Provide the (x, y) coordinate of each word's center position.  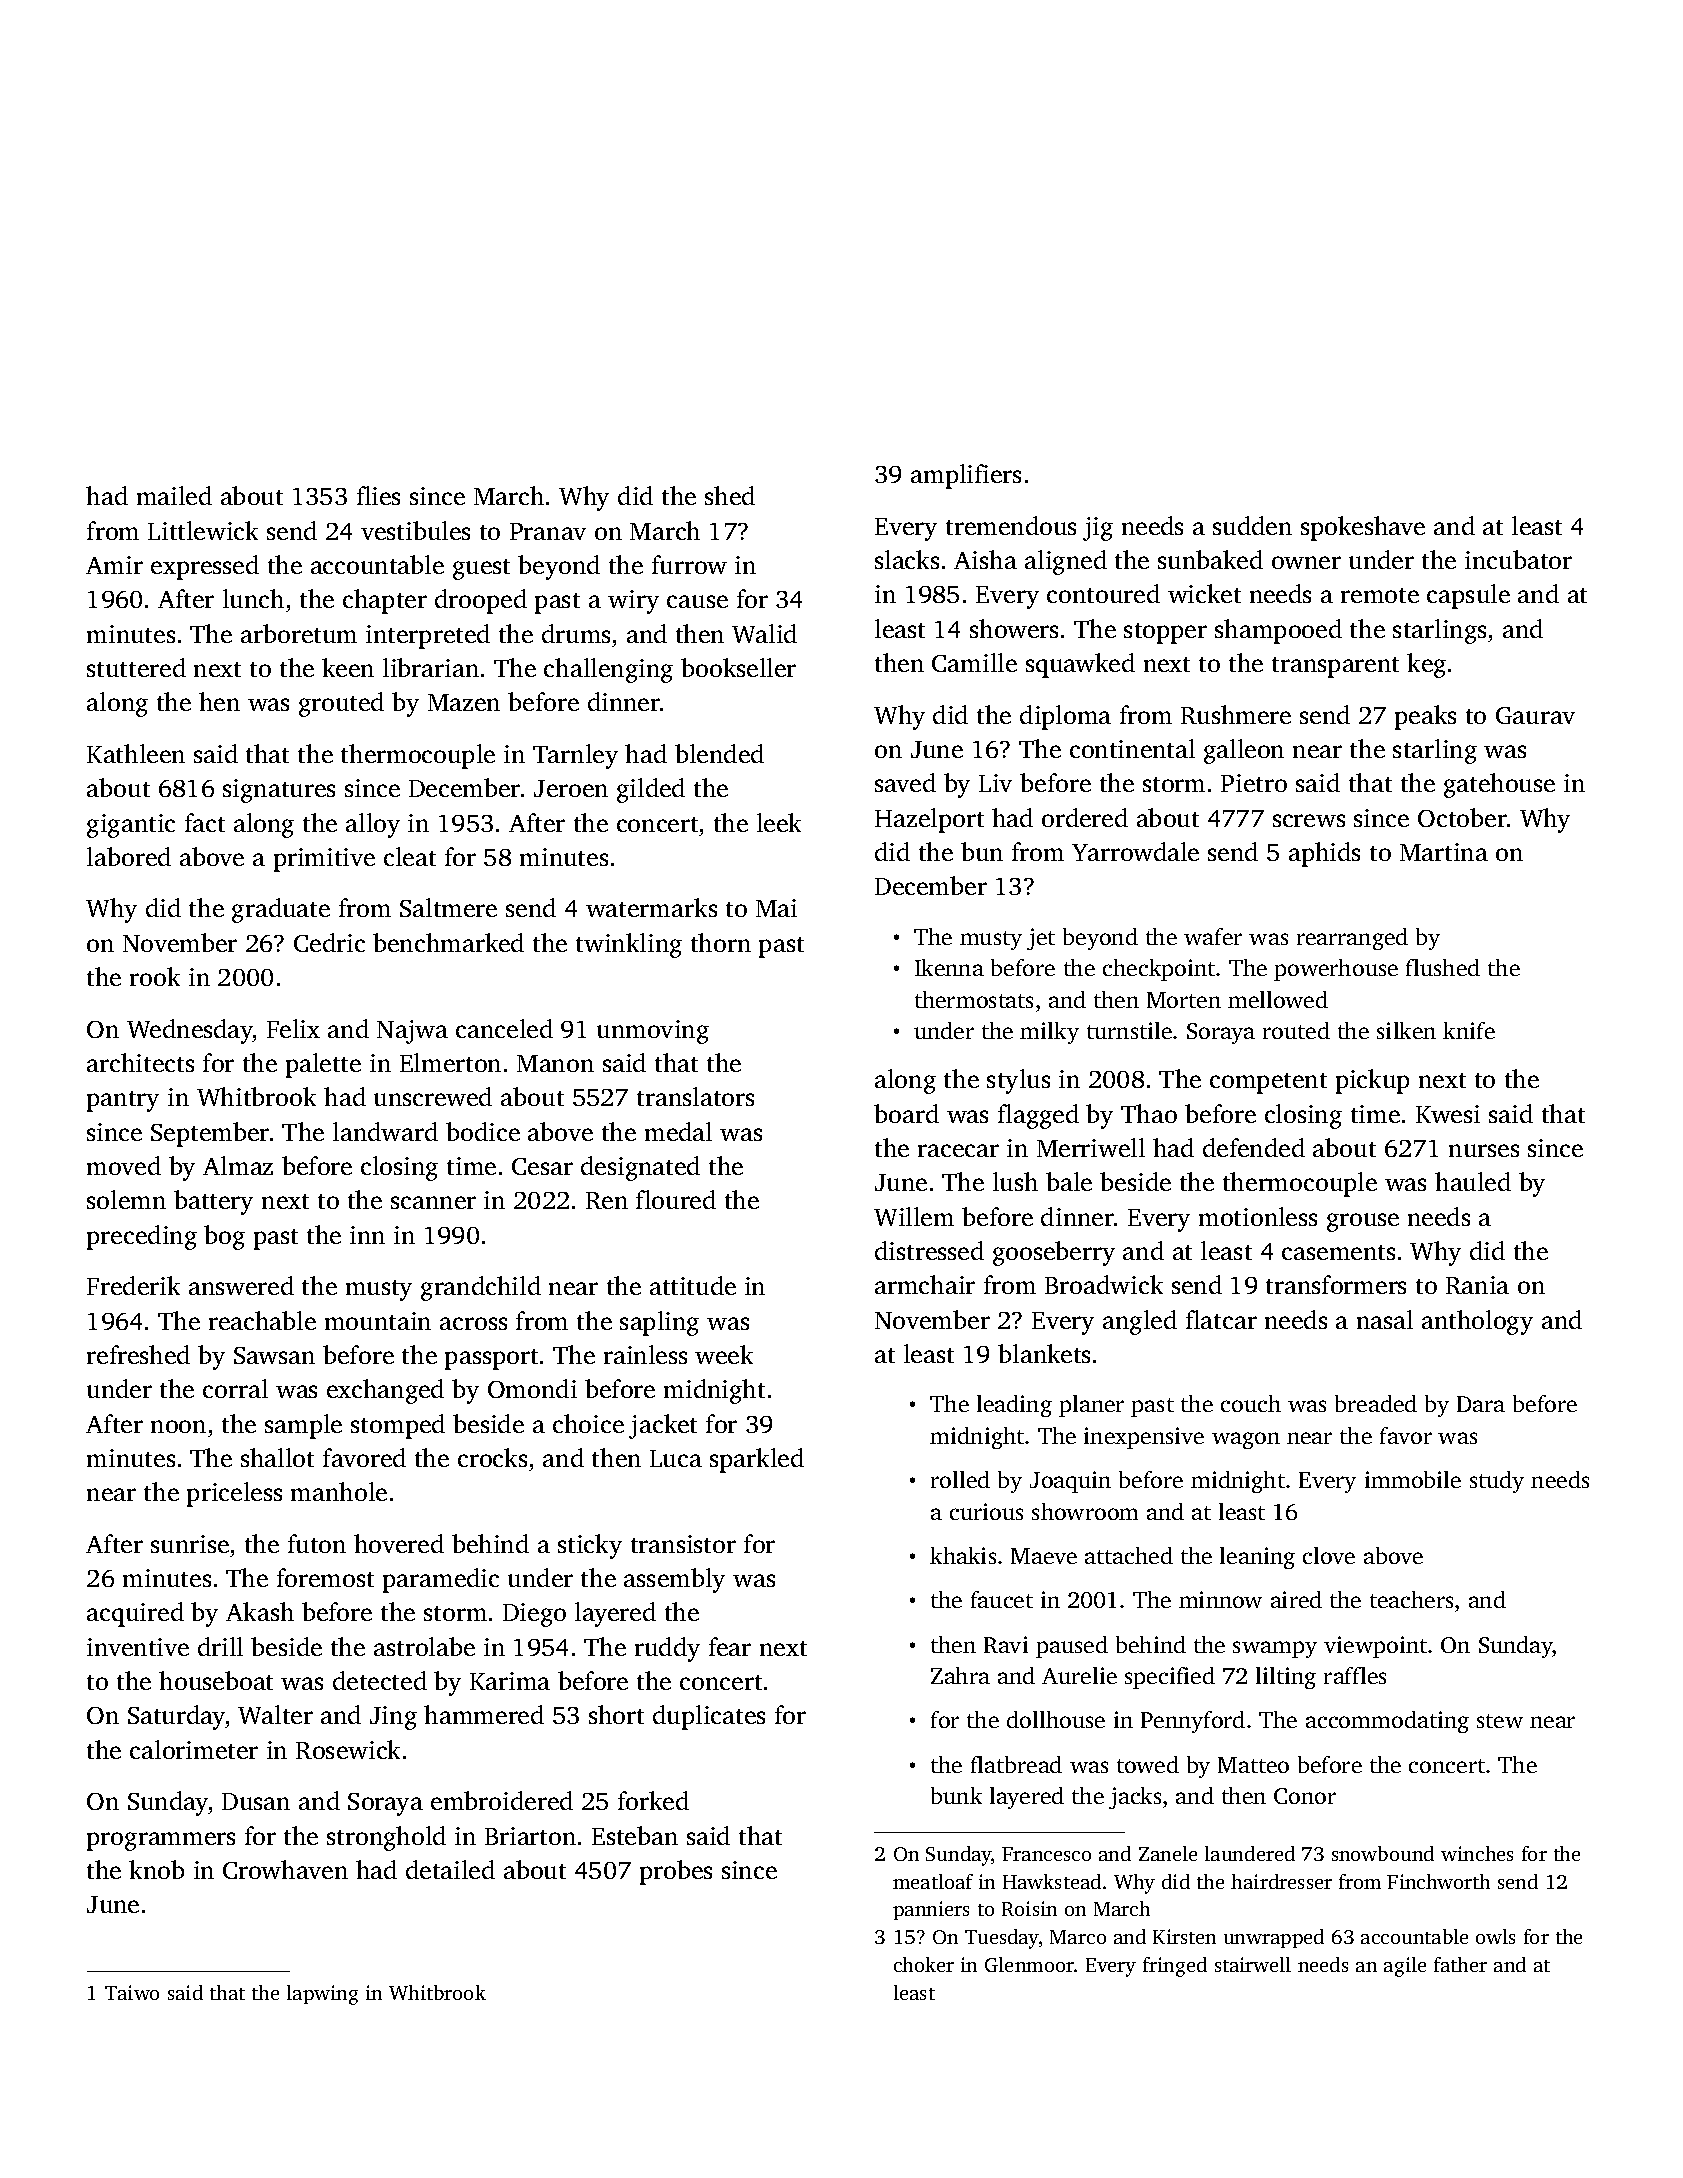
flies (378, 495)
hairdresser (1281, 1881)
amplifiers (966, 476)
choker (924, 1964)
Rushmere (1236, 714)
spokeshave (1363, 528)
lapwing (322, 1995)
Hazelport (929, 820)
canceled (504, 1028)
